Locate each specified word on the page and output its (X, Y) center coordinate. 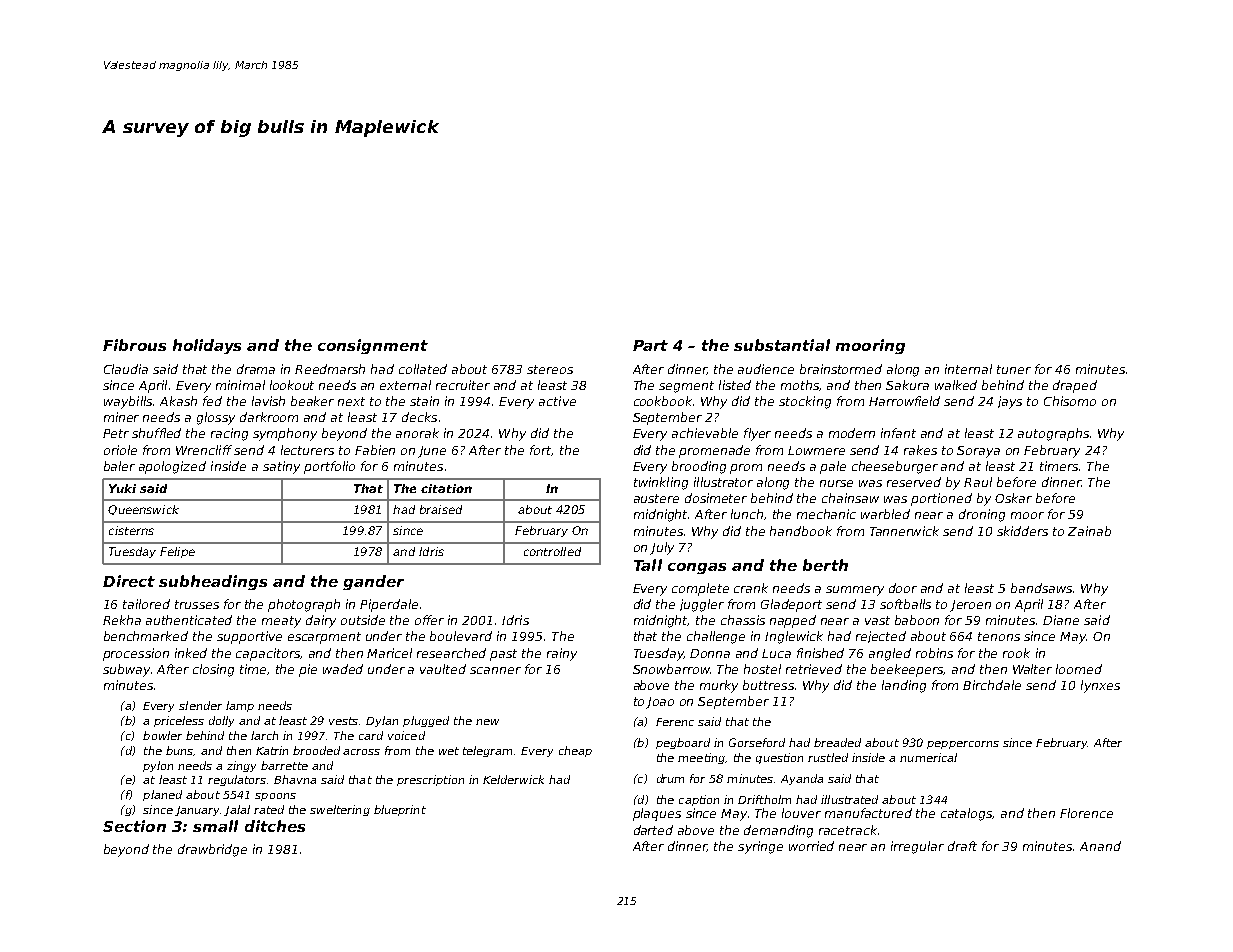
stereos (550, 369)
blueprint (400, 810)
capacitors (268, 654)
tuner (1014, 369)
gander (373, 582)
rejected (881, 637)
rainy (562, 654)
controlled (552, 551)
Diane (1061, 620)
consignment (373, 346)
